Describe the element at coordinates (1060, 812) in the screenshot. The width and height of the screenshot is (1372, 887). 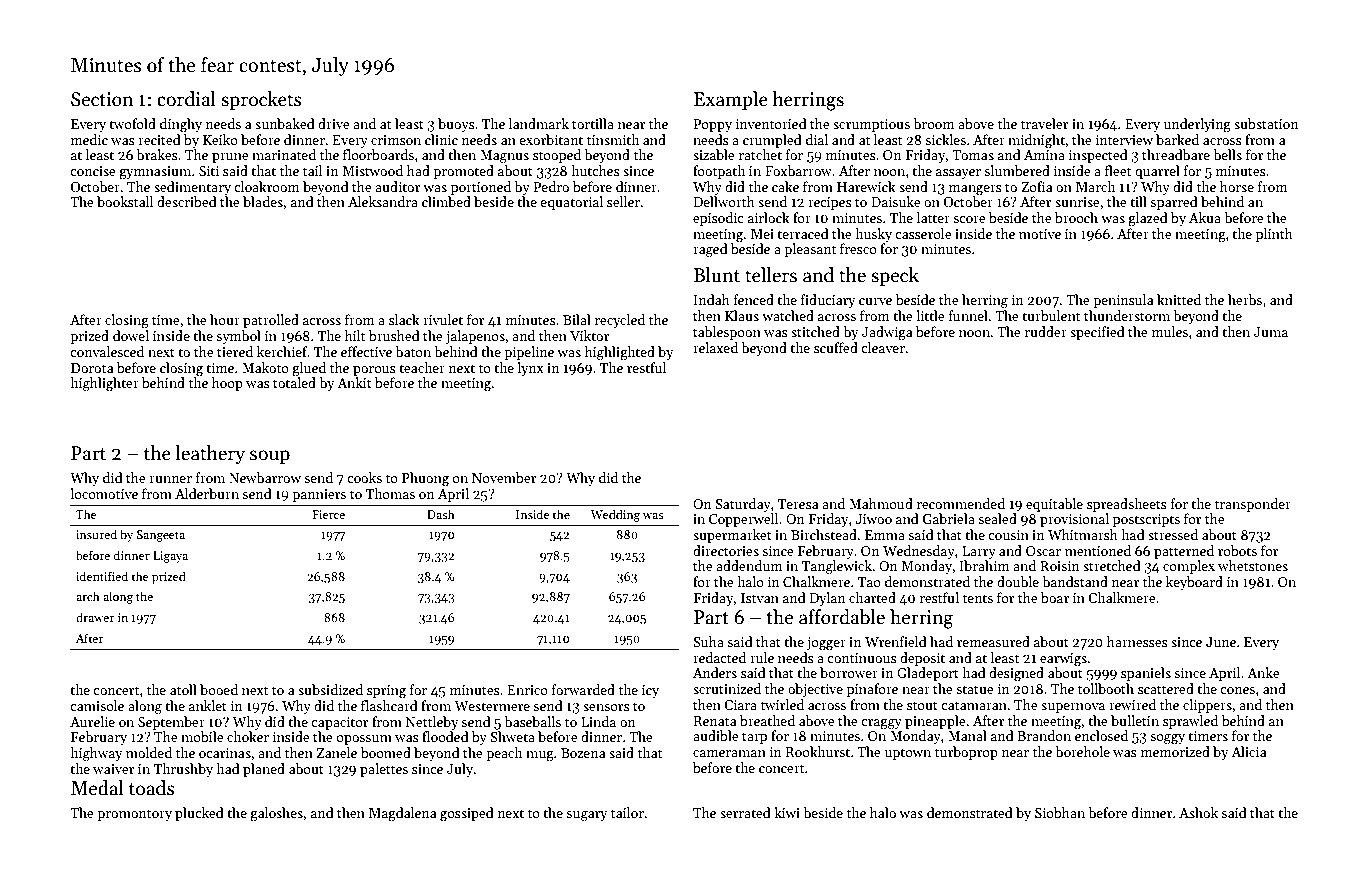
I see `Siobhan` at that location.
